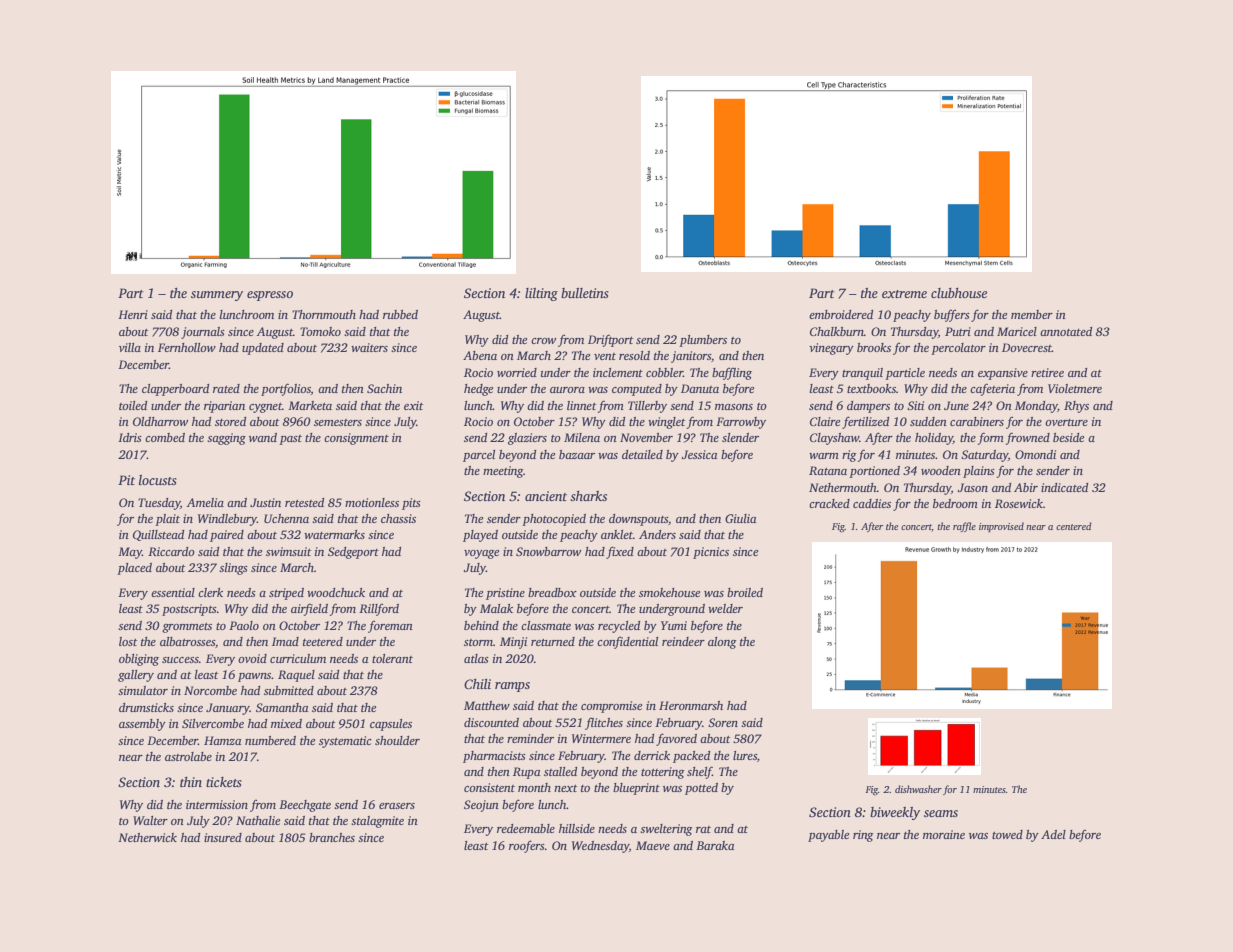 The image size is (1233, 952). What do you see at coordinates (977, 421) in the screenshot?
I see `carabiners` at bounding box center [977, 421].
